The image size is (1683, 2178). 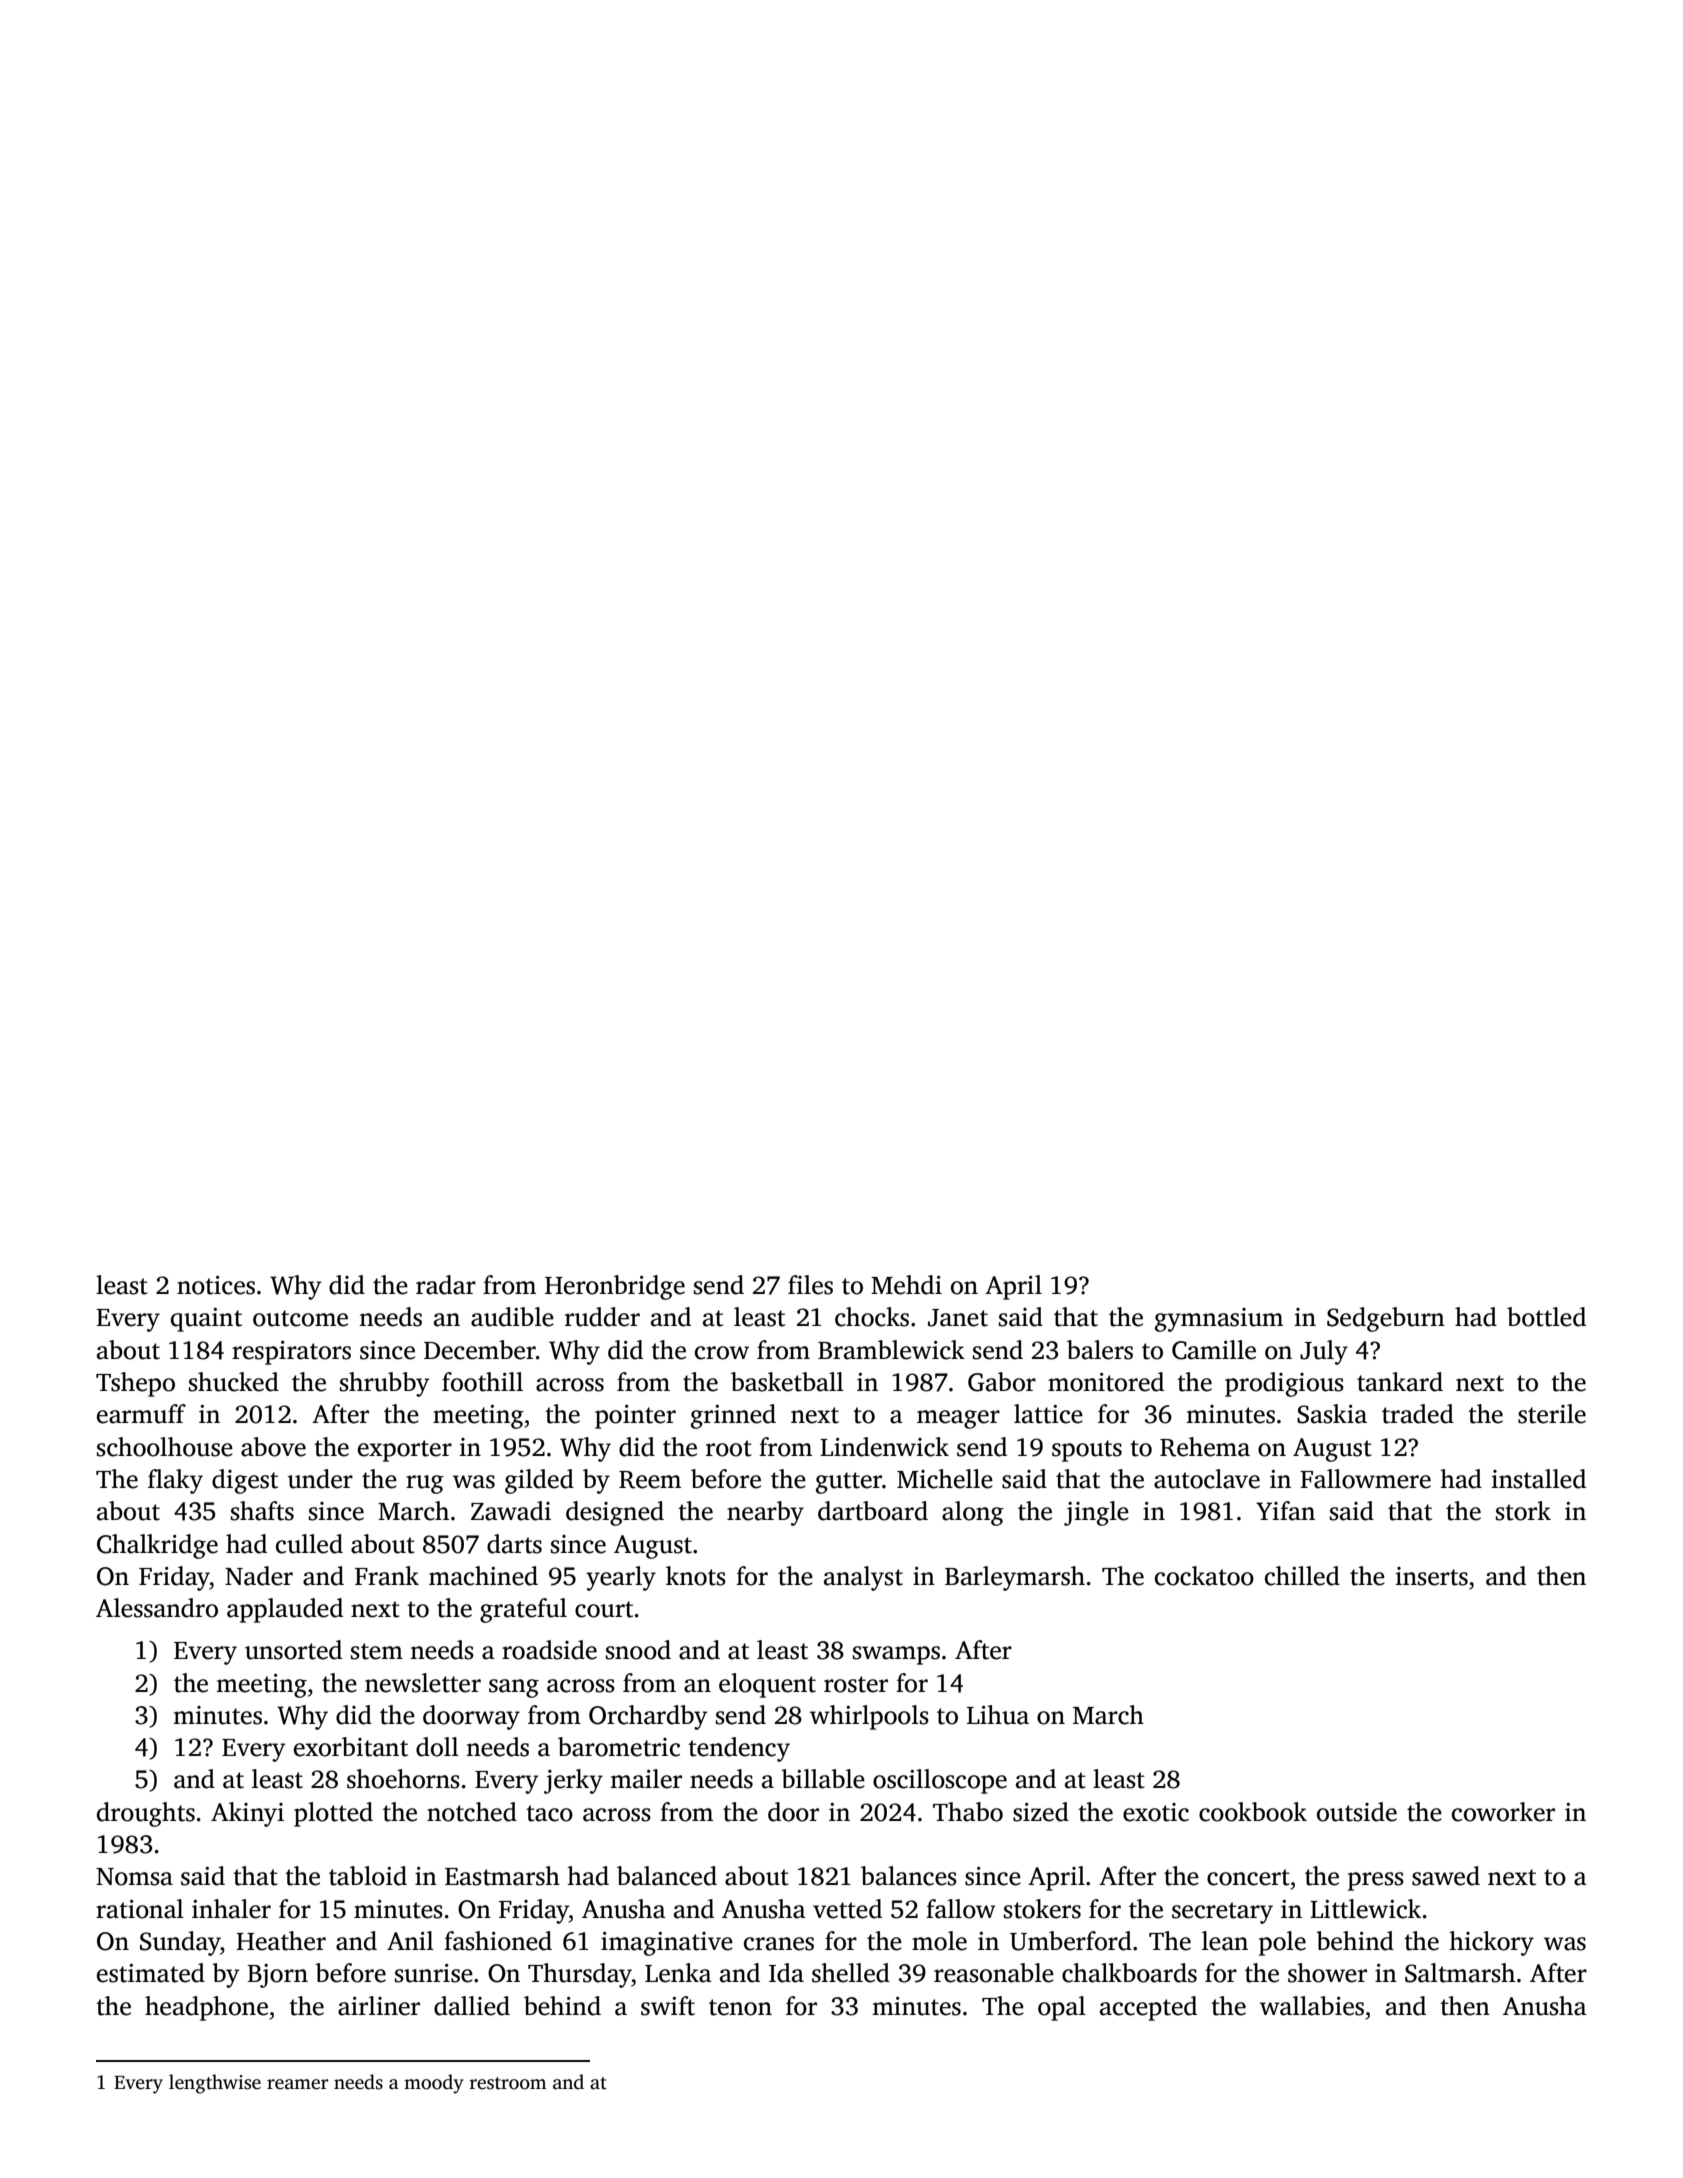 What do you see at coordinates (293, 1650) in the image?
I see `unsorted` at bounding box center [293, 1650].
